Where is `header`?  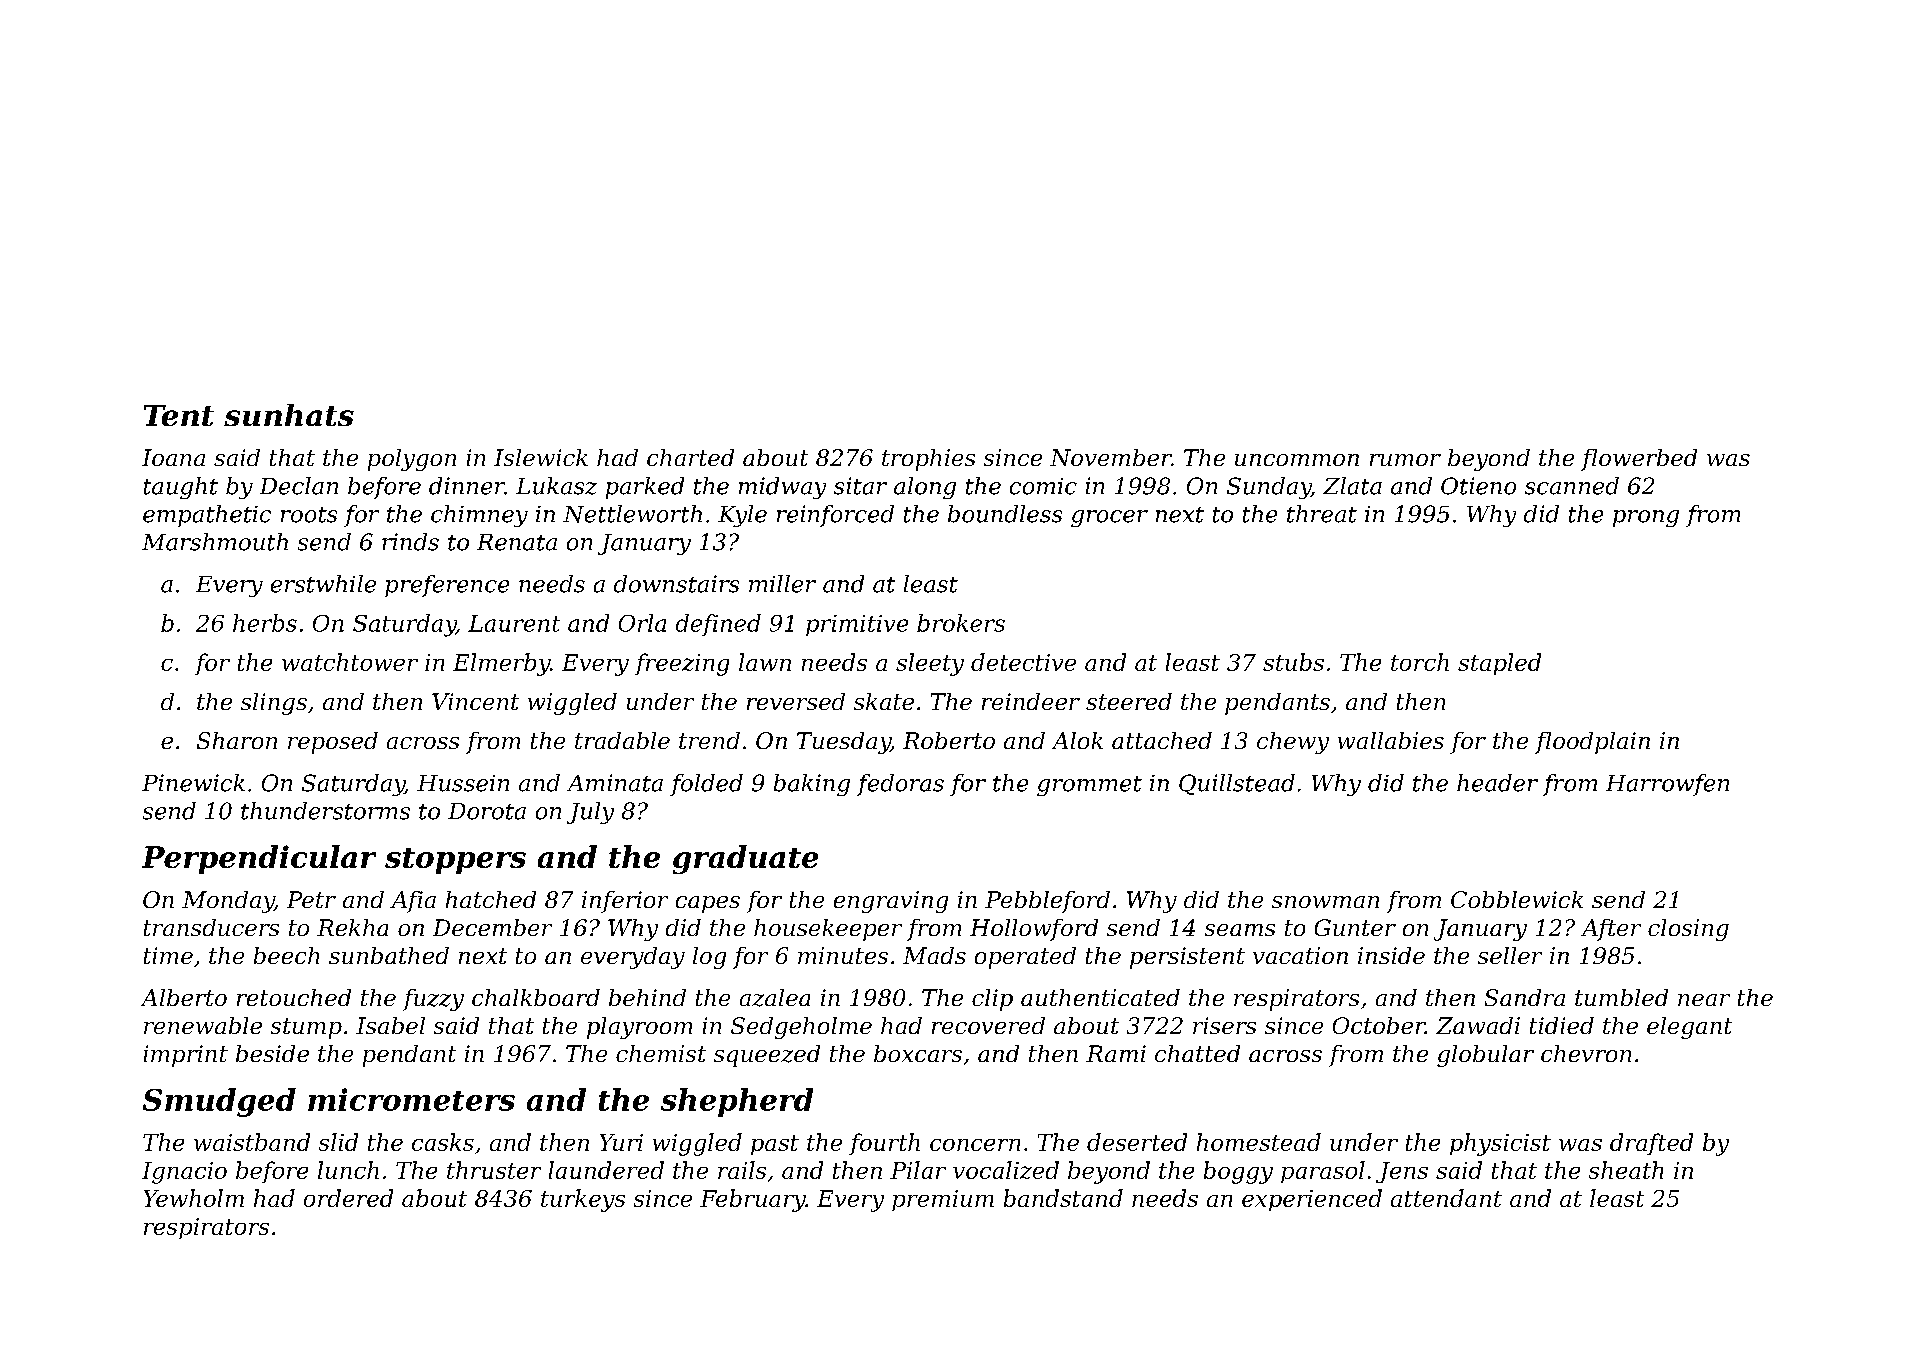 header is located at coordinates (1497, 783).
